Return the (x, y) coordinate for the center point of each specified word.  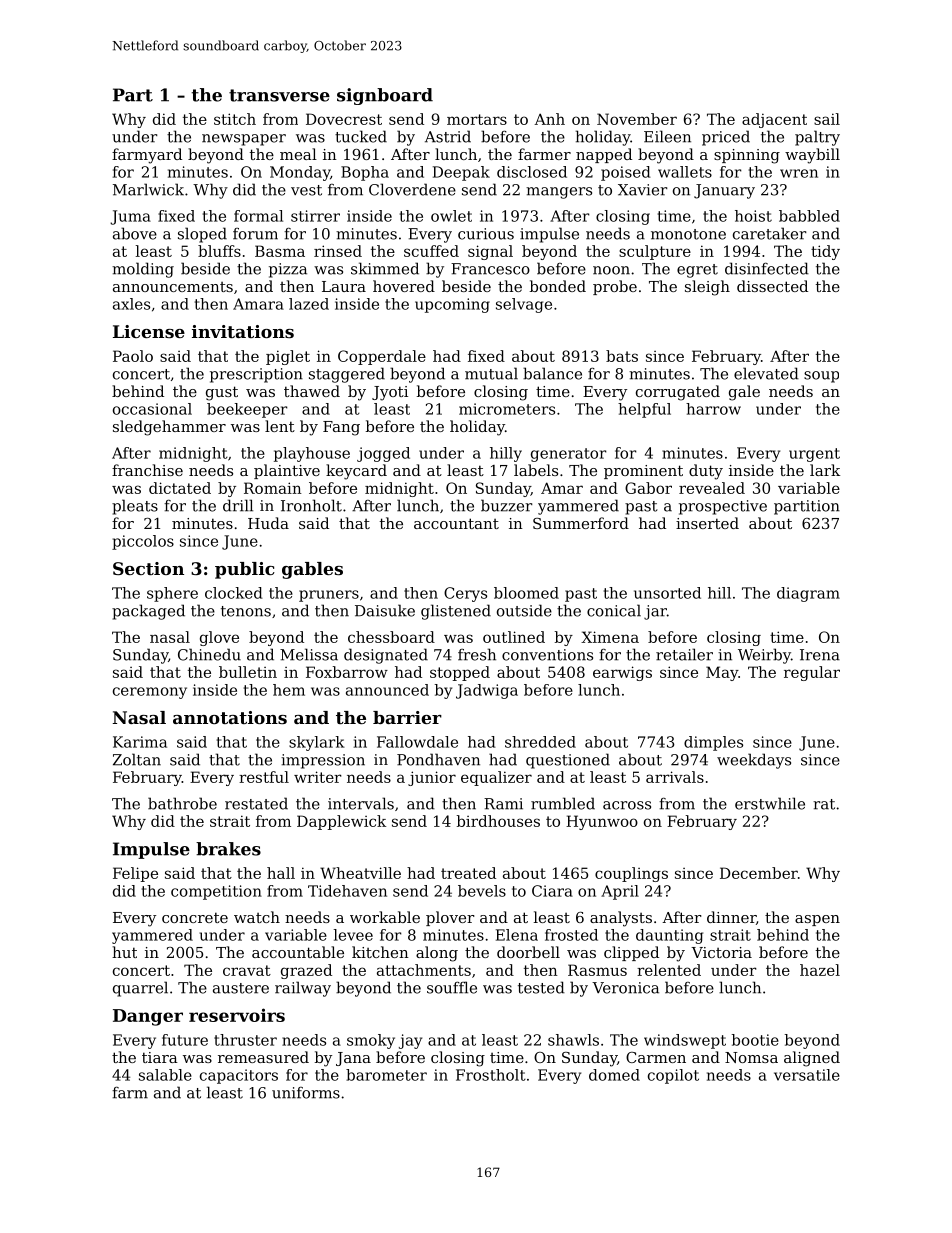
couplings (631, 874)
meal (298, 154)
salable (165, 1075)
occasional (152, 409)
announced (387, 690)
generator (569, 455)
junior (432, 778)
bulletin (248, 672)
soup (821, 377)
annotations (230, 717)
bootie (755, 1040)
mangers (559, 193)
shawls (573, 1040)
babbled (809, 216)
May (722, 673)
